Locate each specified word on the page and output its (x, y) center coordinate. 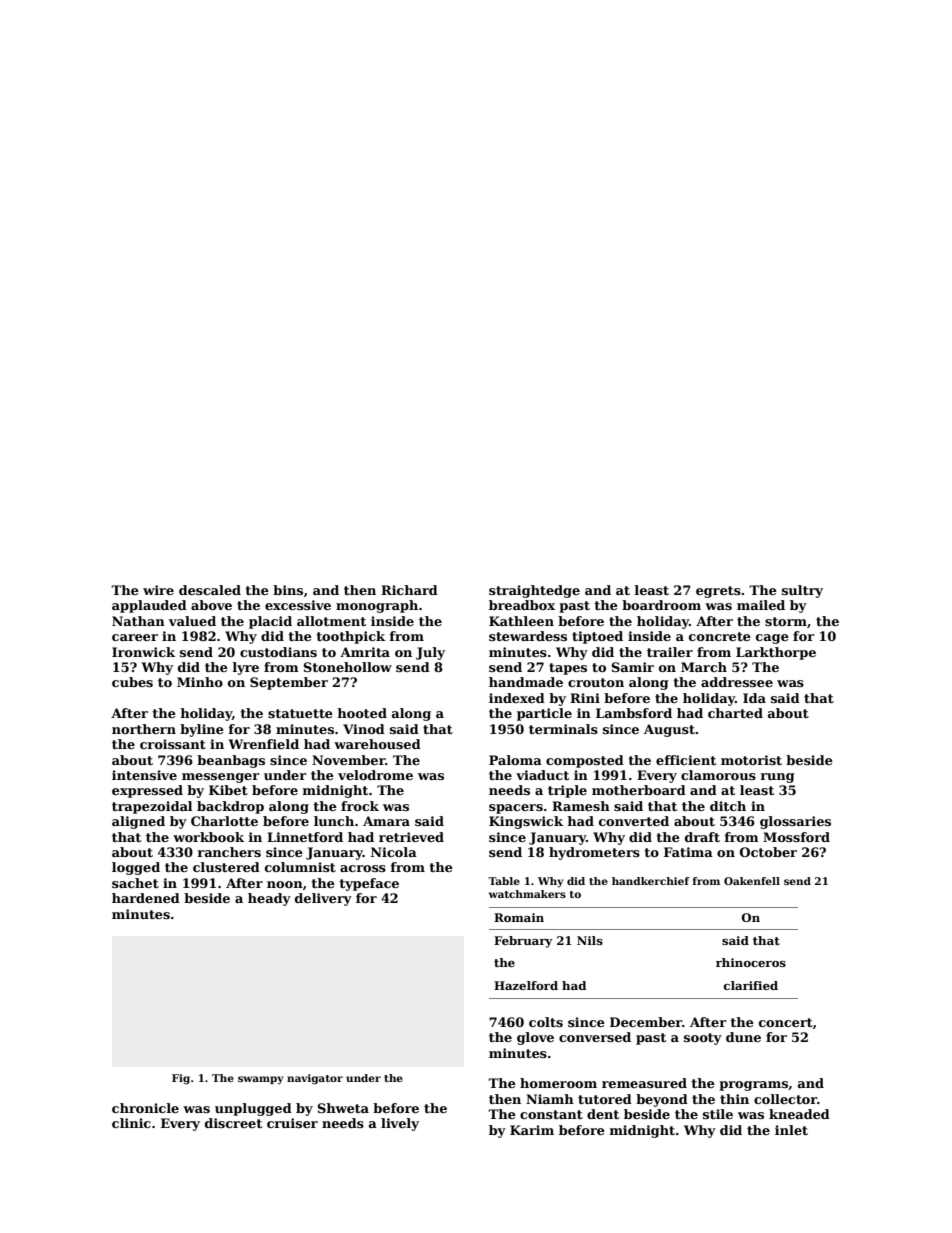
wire (158, 590)
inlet (791, 1130)
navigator (315, 1079)
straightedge (534, 591)
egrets (718, 592)
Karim (532, 1130)
